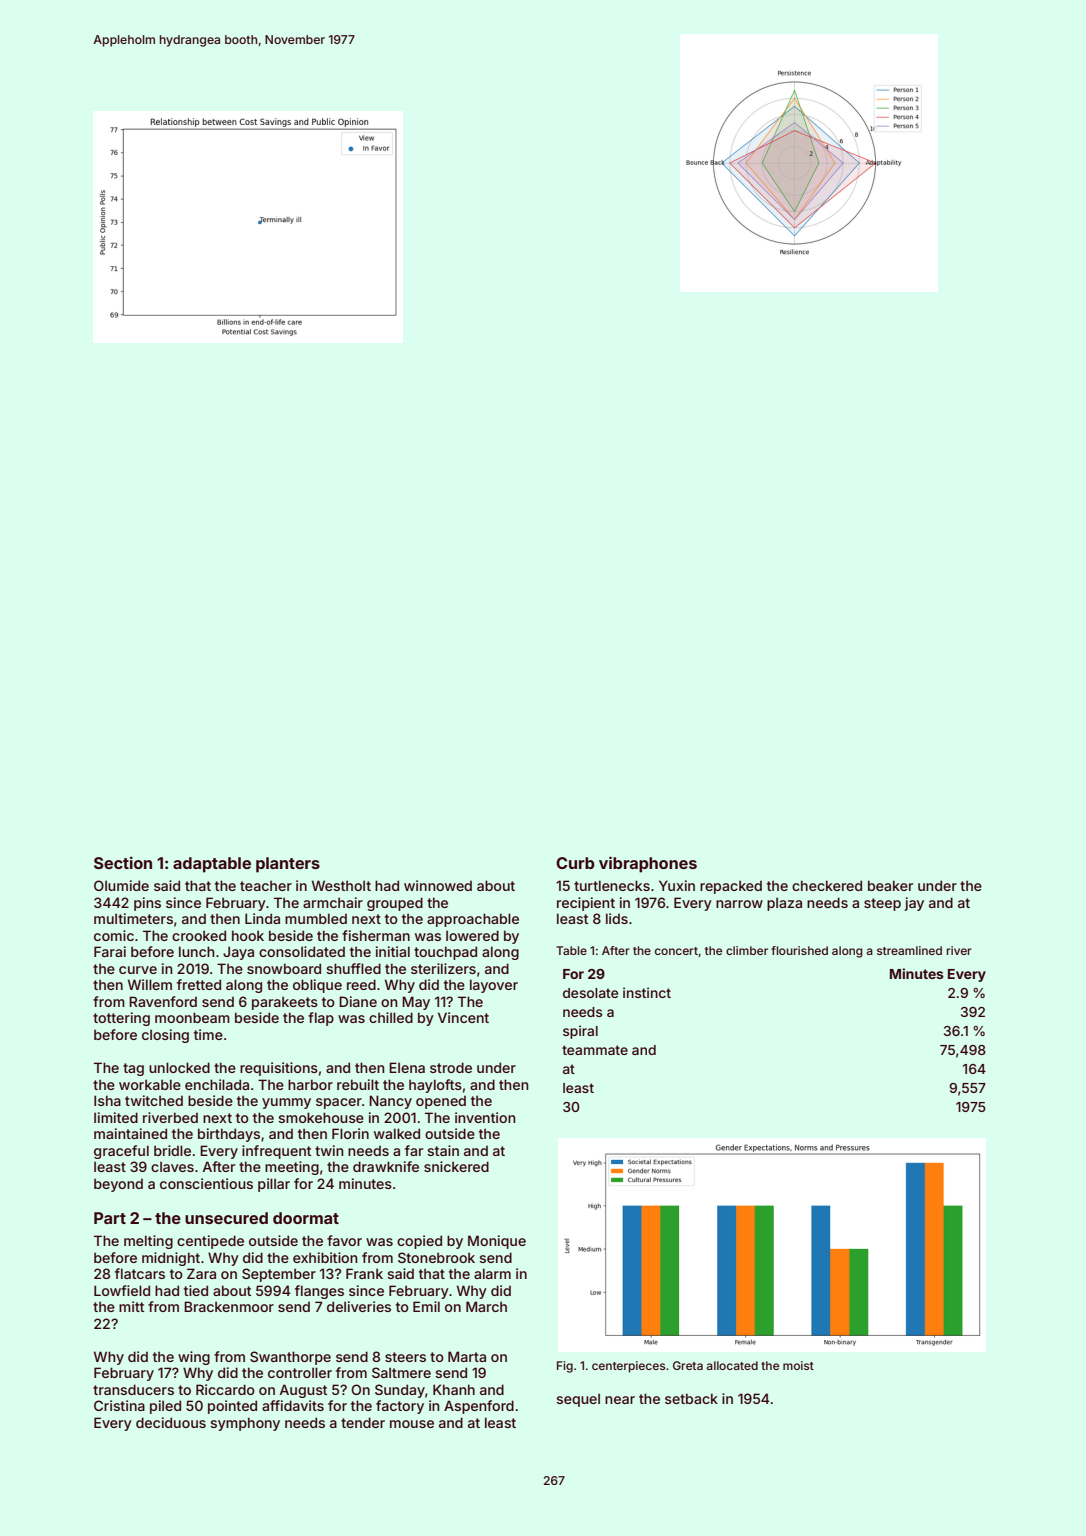 The image size is (1086, 1536). What do you see at coordinates (497, 1242) in the document?
I see `Monique` at bounding box center [497, 1242].
